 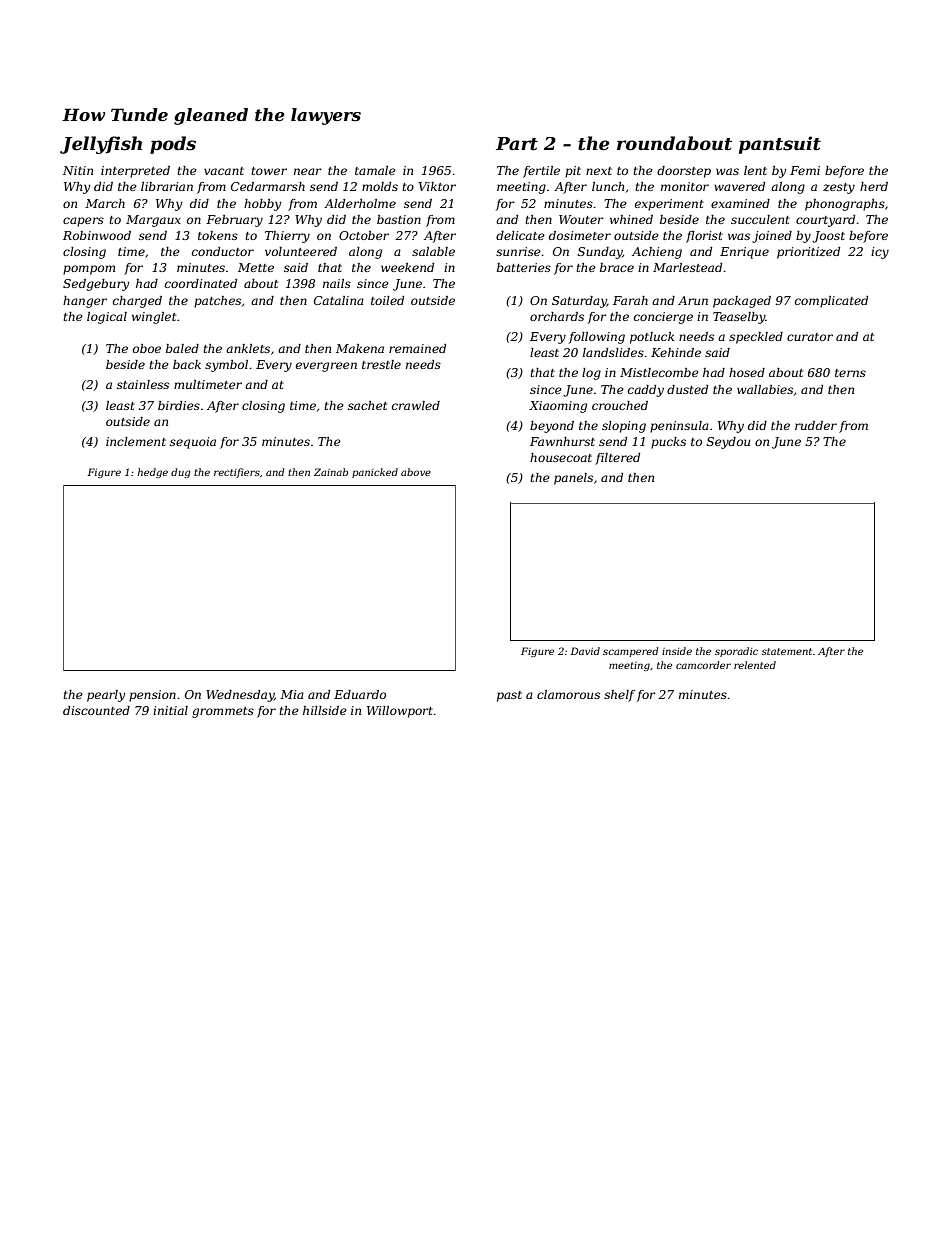 I want to click on Part, so click(x=517, y=144).
